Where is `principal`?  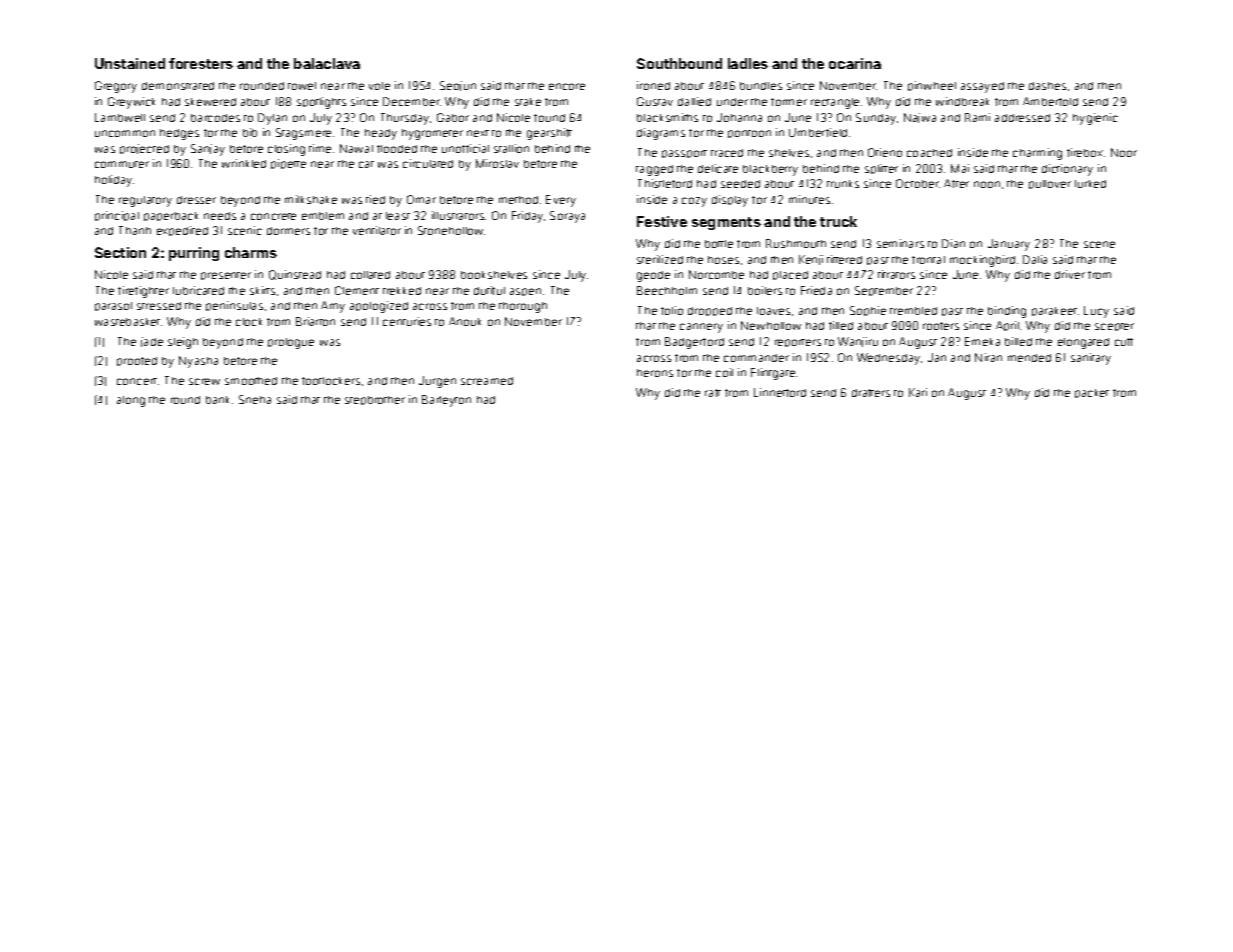 principal is located at coordinates (117, 216).
